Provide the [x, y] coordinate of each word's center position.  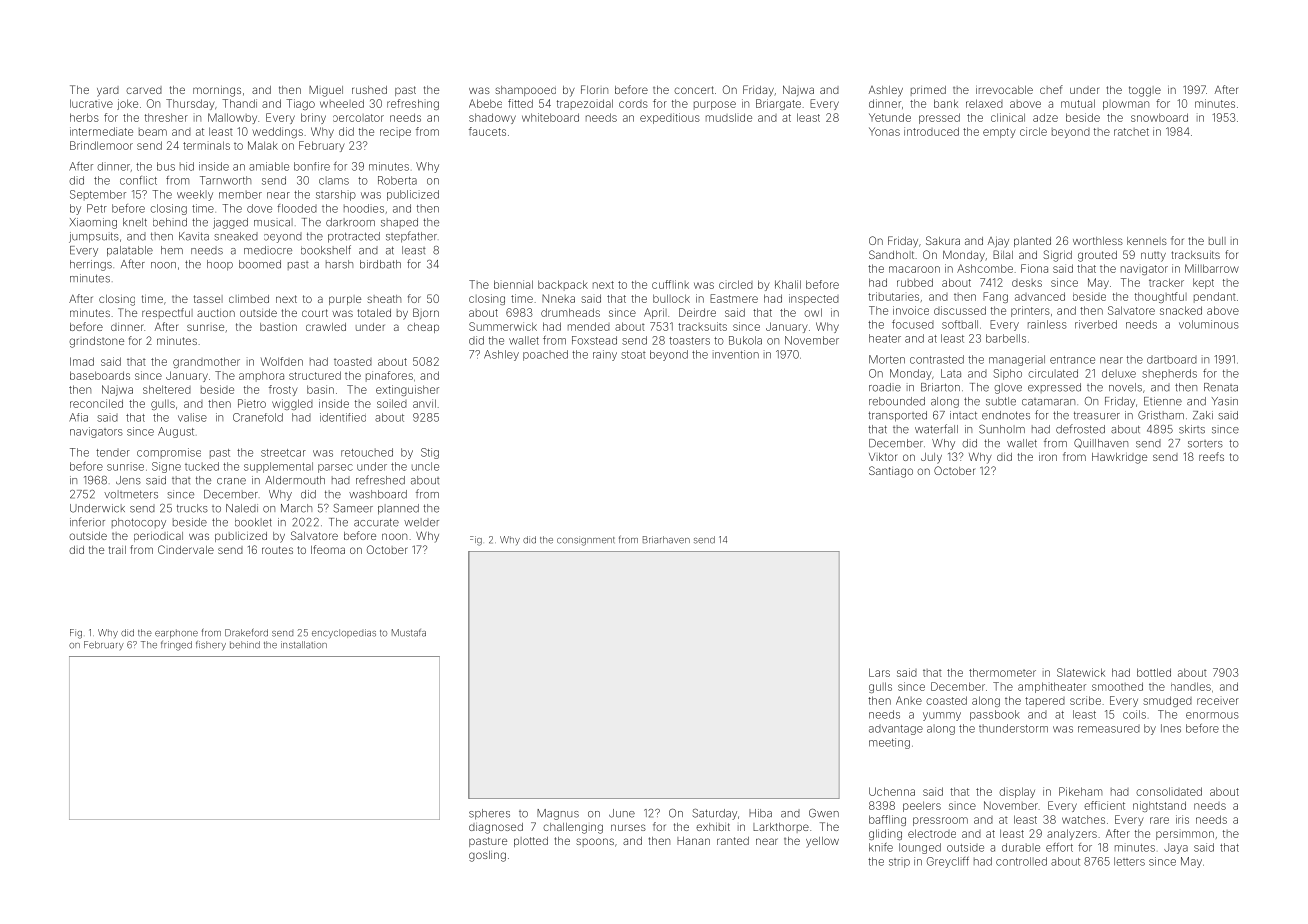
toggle [1145, 91]
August [176, 432]
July [931, 458]
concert [694, 90]
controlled [1021, 861]
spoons [595, 842]
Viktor [883, 457]
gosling [487, 856]
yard [108, 91]
